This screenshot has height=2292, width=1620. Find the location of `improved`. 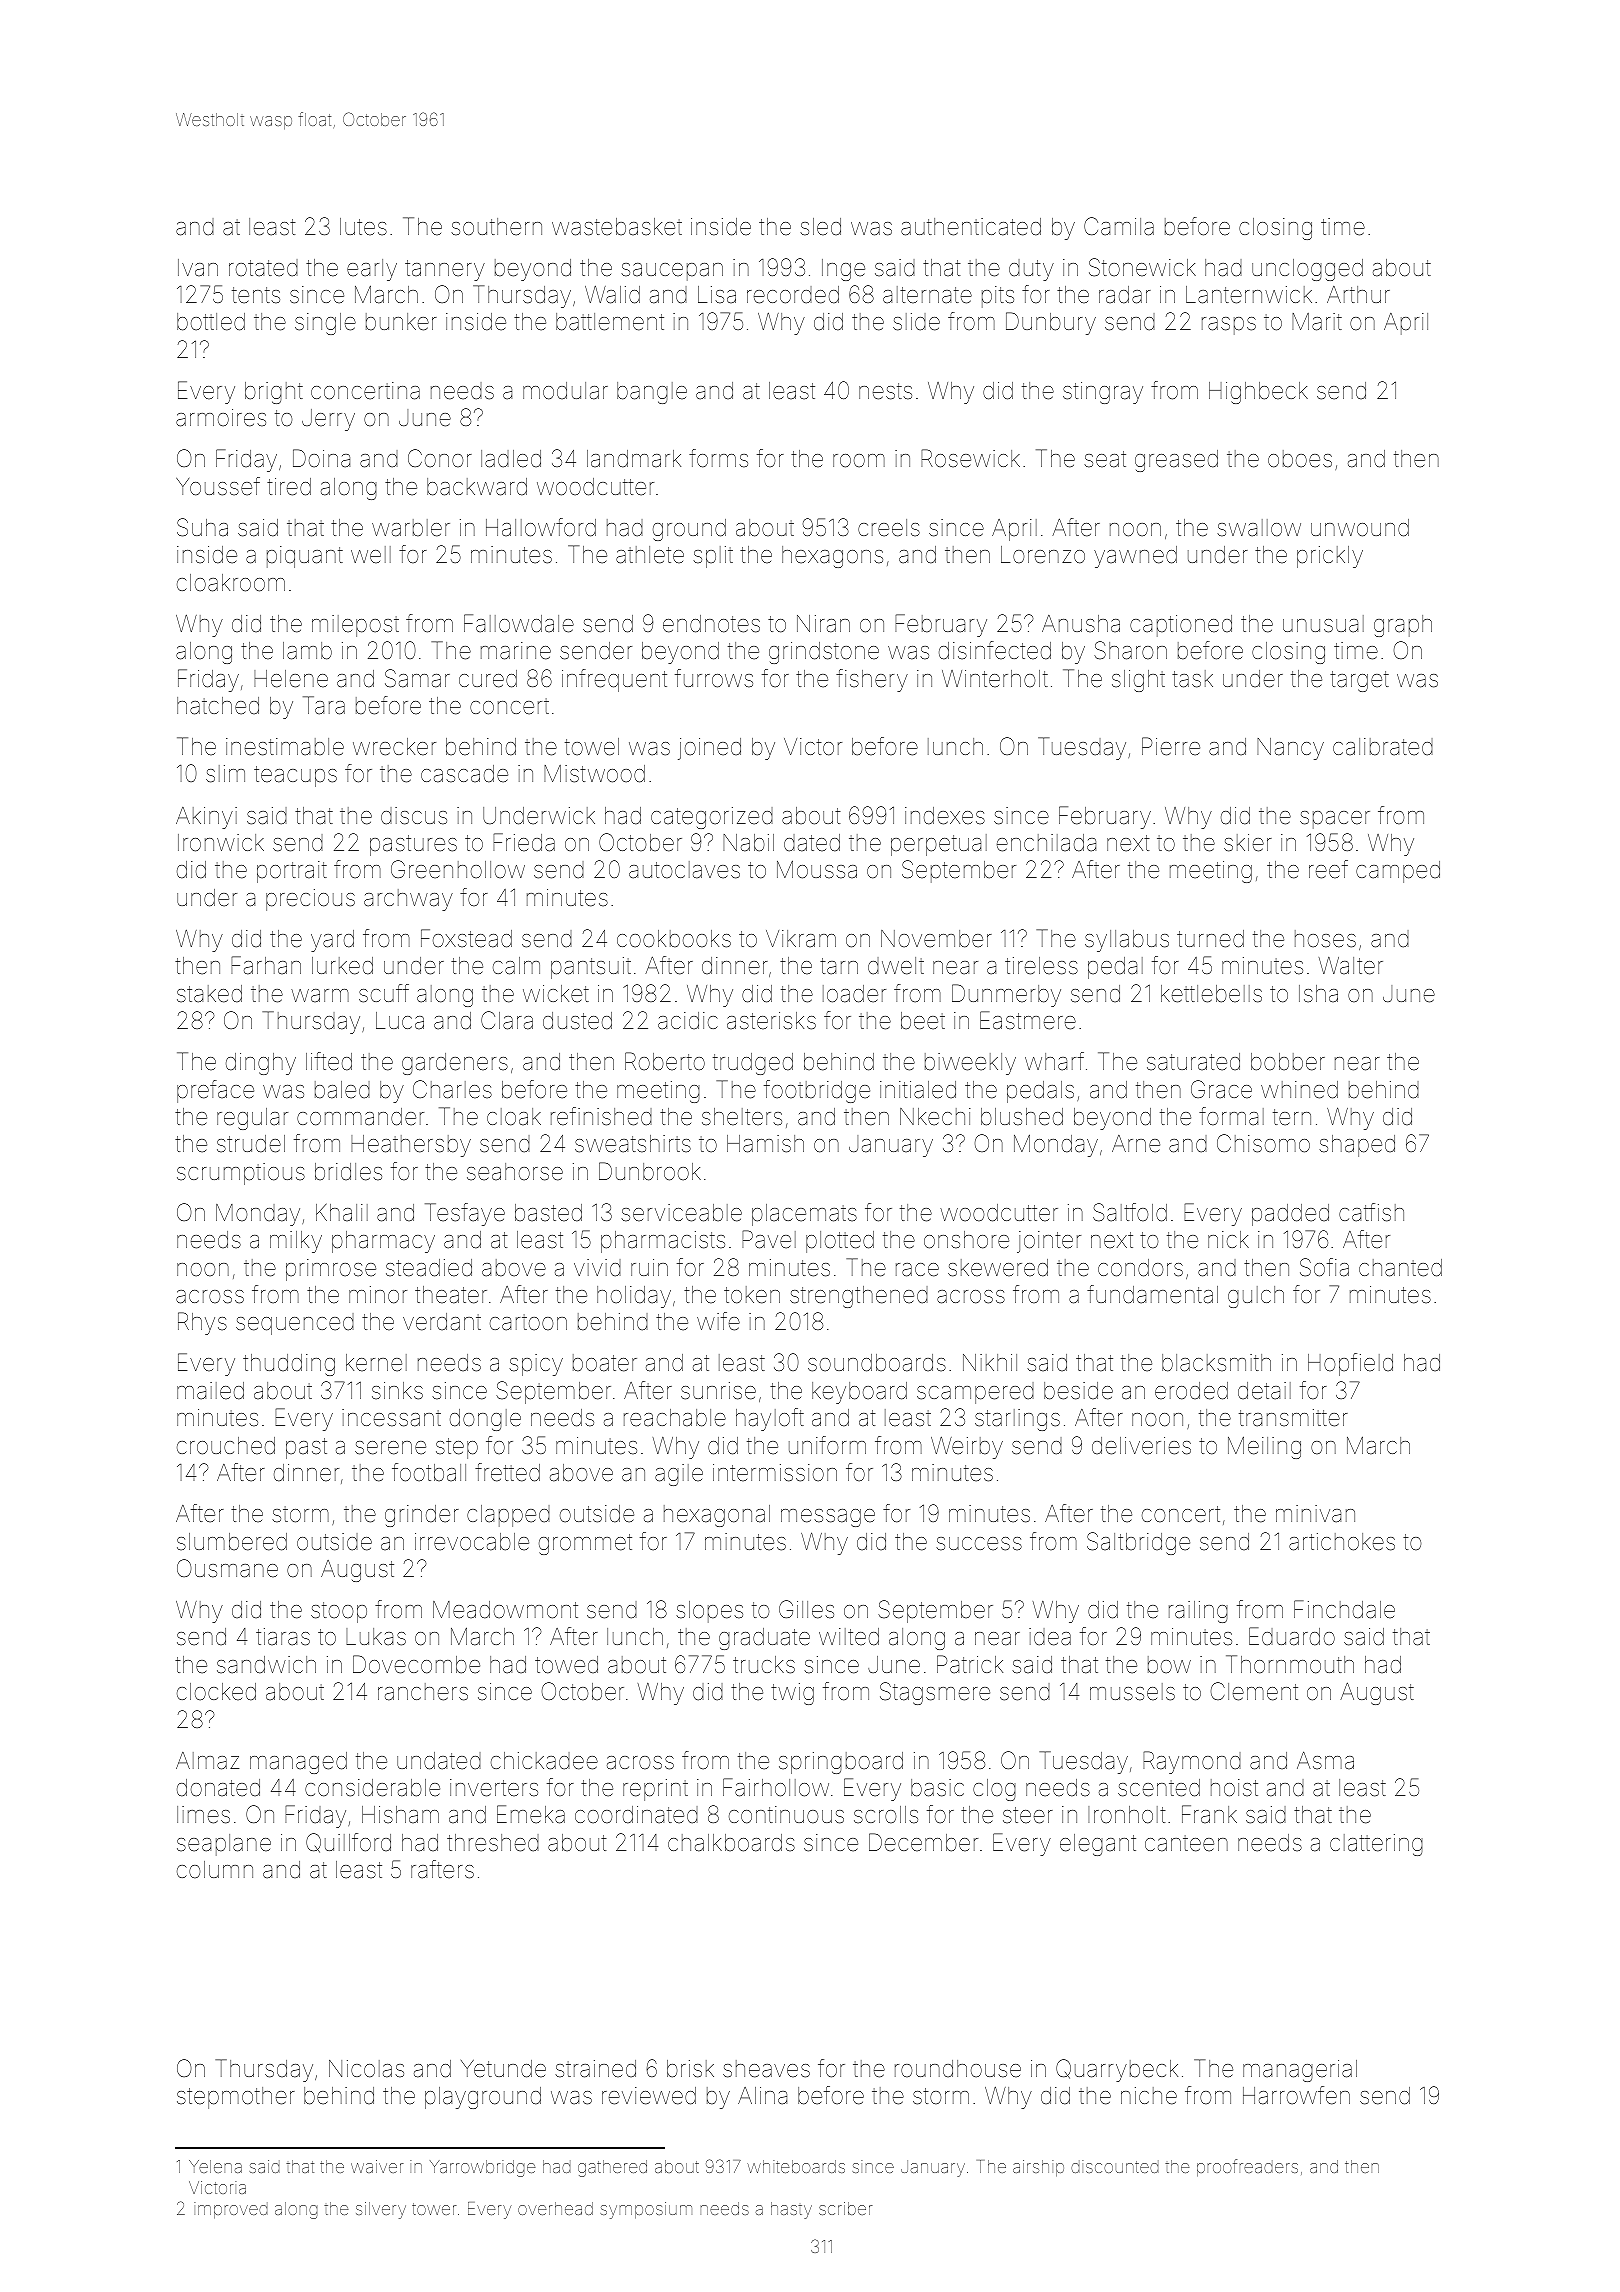

improved is located at coordinates (231, 2210).
